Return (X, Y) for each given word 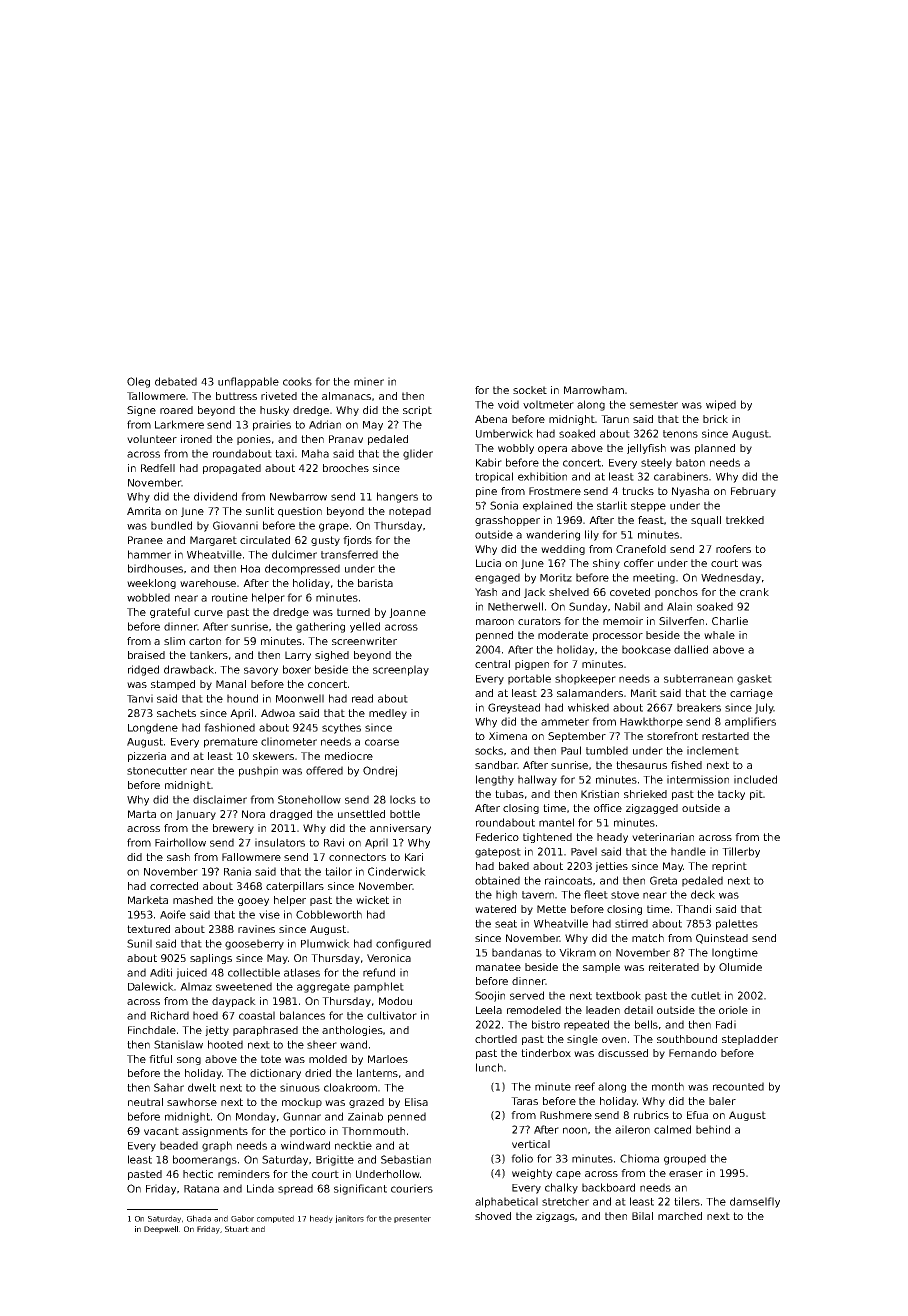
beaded (179, 1145)
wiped (721, 405)
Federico (497, 837)
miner (369, 381)
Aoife (173, 914)
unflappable (248, 382)
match (648, 938)
